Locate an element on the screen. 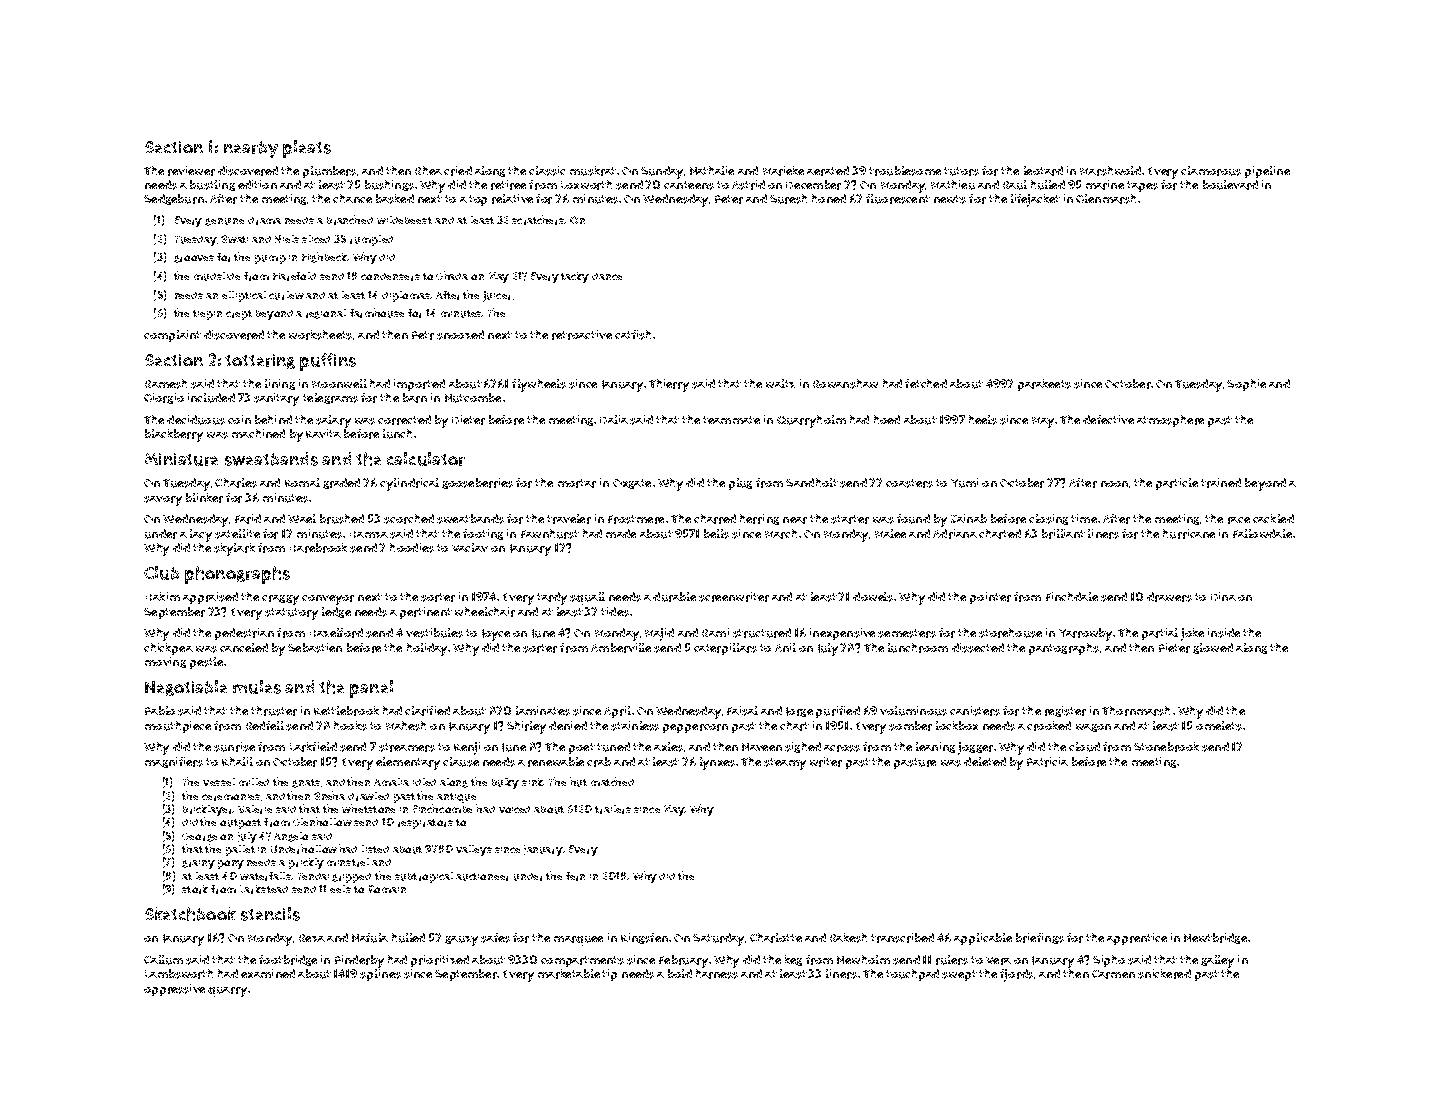 The image size is (1448, 1119). boulevard is located at coordinates (1230, 185).
